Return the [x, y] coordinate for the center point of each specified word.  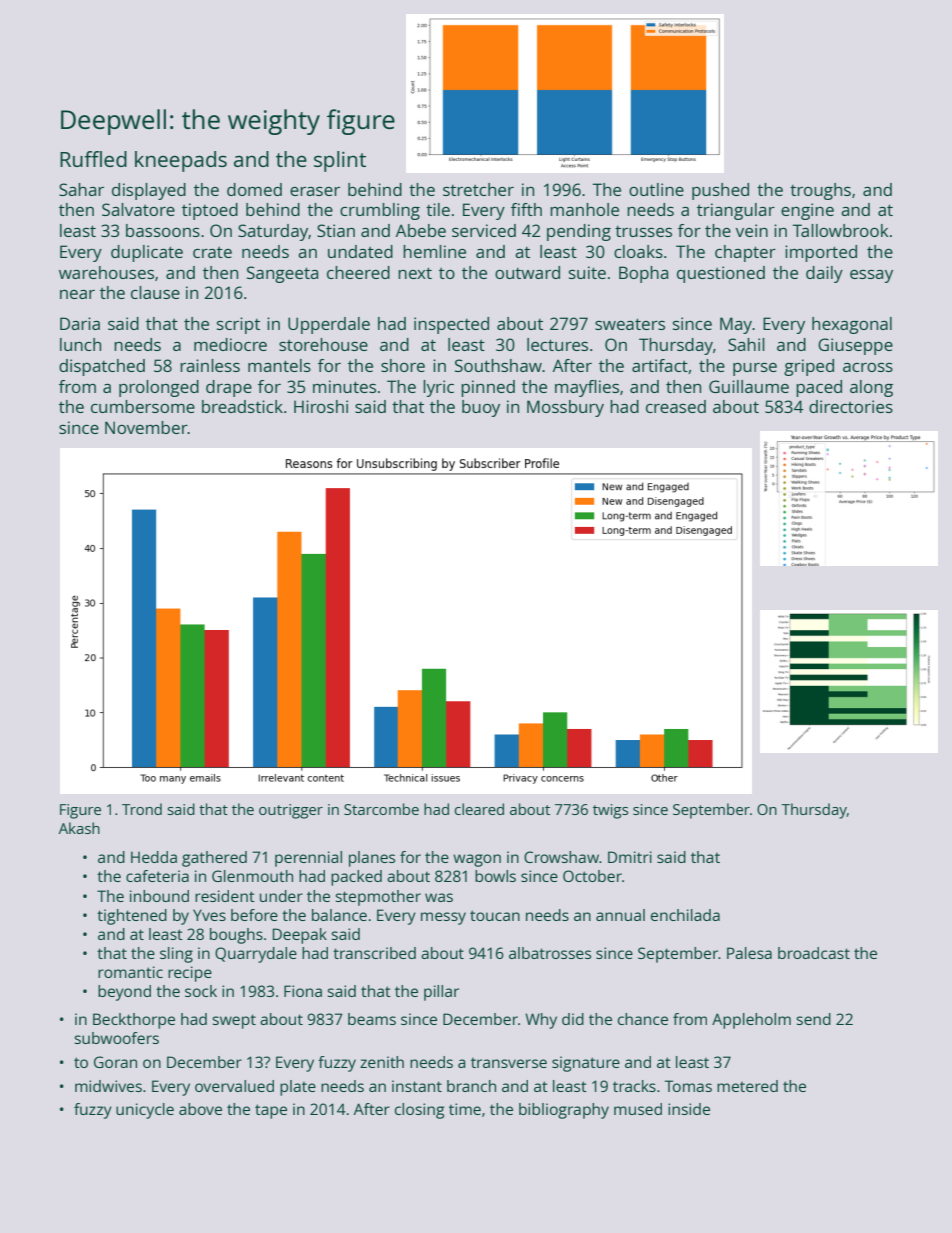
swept [234, 1021]
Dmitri [630, 857]
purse [755, 369]
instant [417, 1086]
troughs [820, 191]
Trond [142, 809]
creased [676, 406]
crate [212, 252]
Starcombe [381, 809]
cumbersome [143, 406]
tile [438, 209]
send [813, 1019]
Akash [79, 828]
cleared [479, 809]
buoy [481, 408]
